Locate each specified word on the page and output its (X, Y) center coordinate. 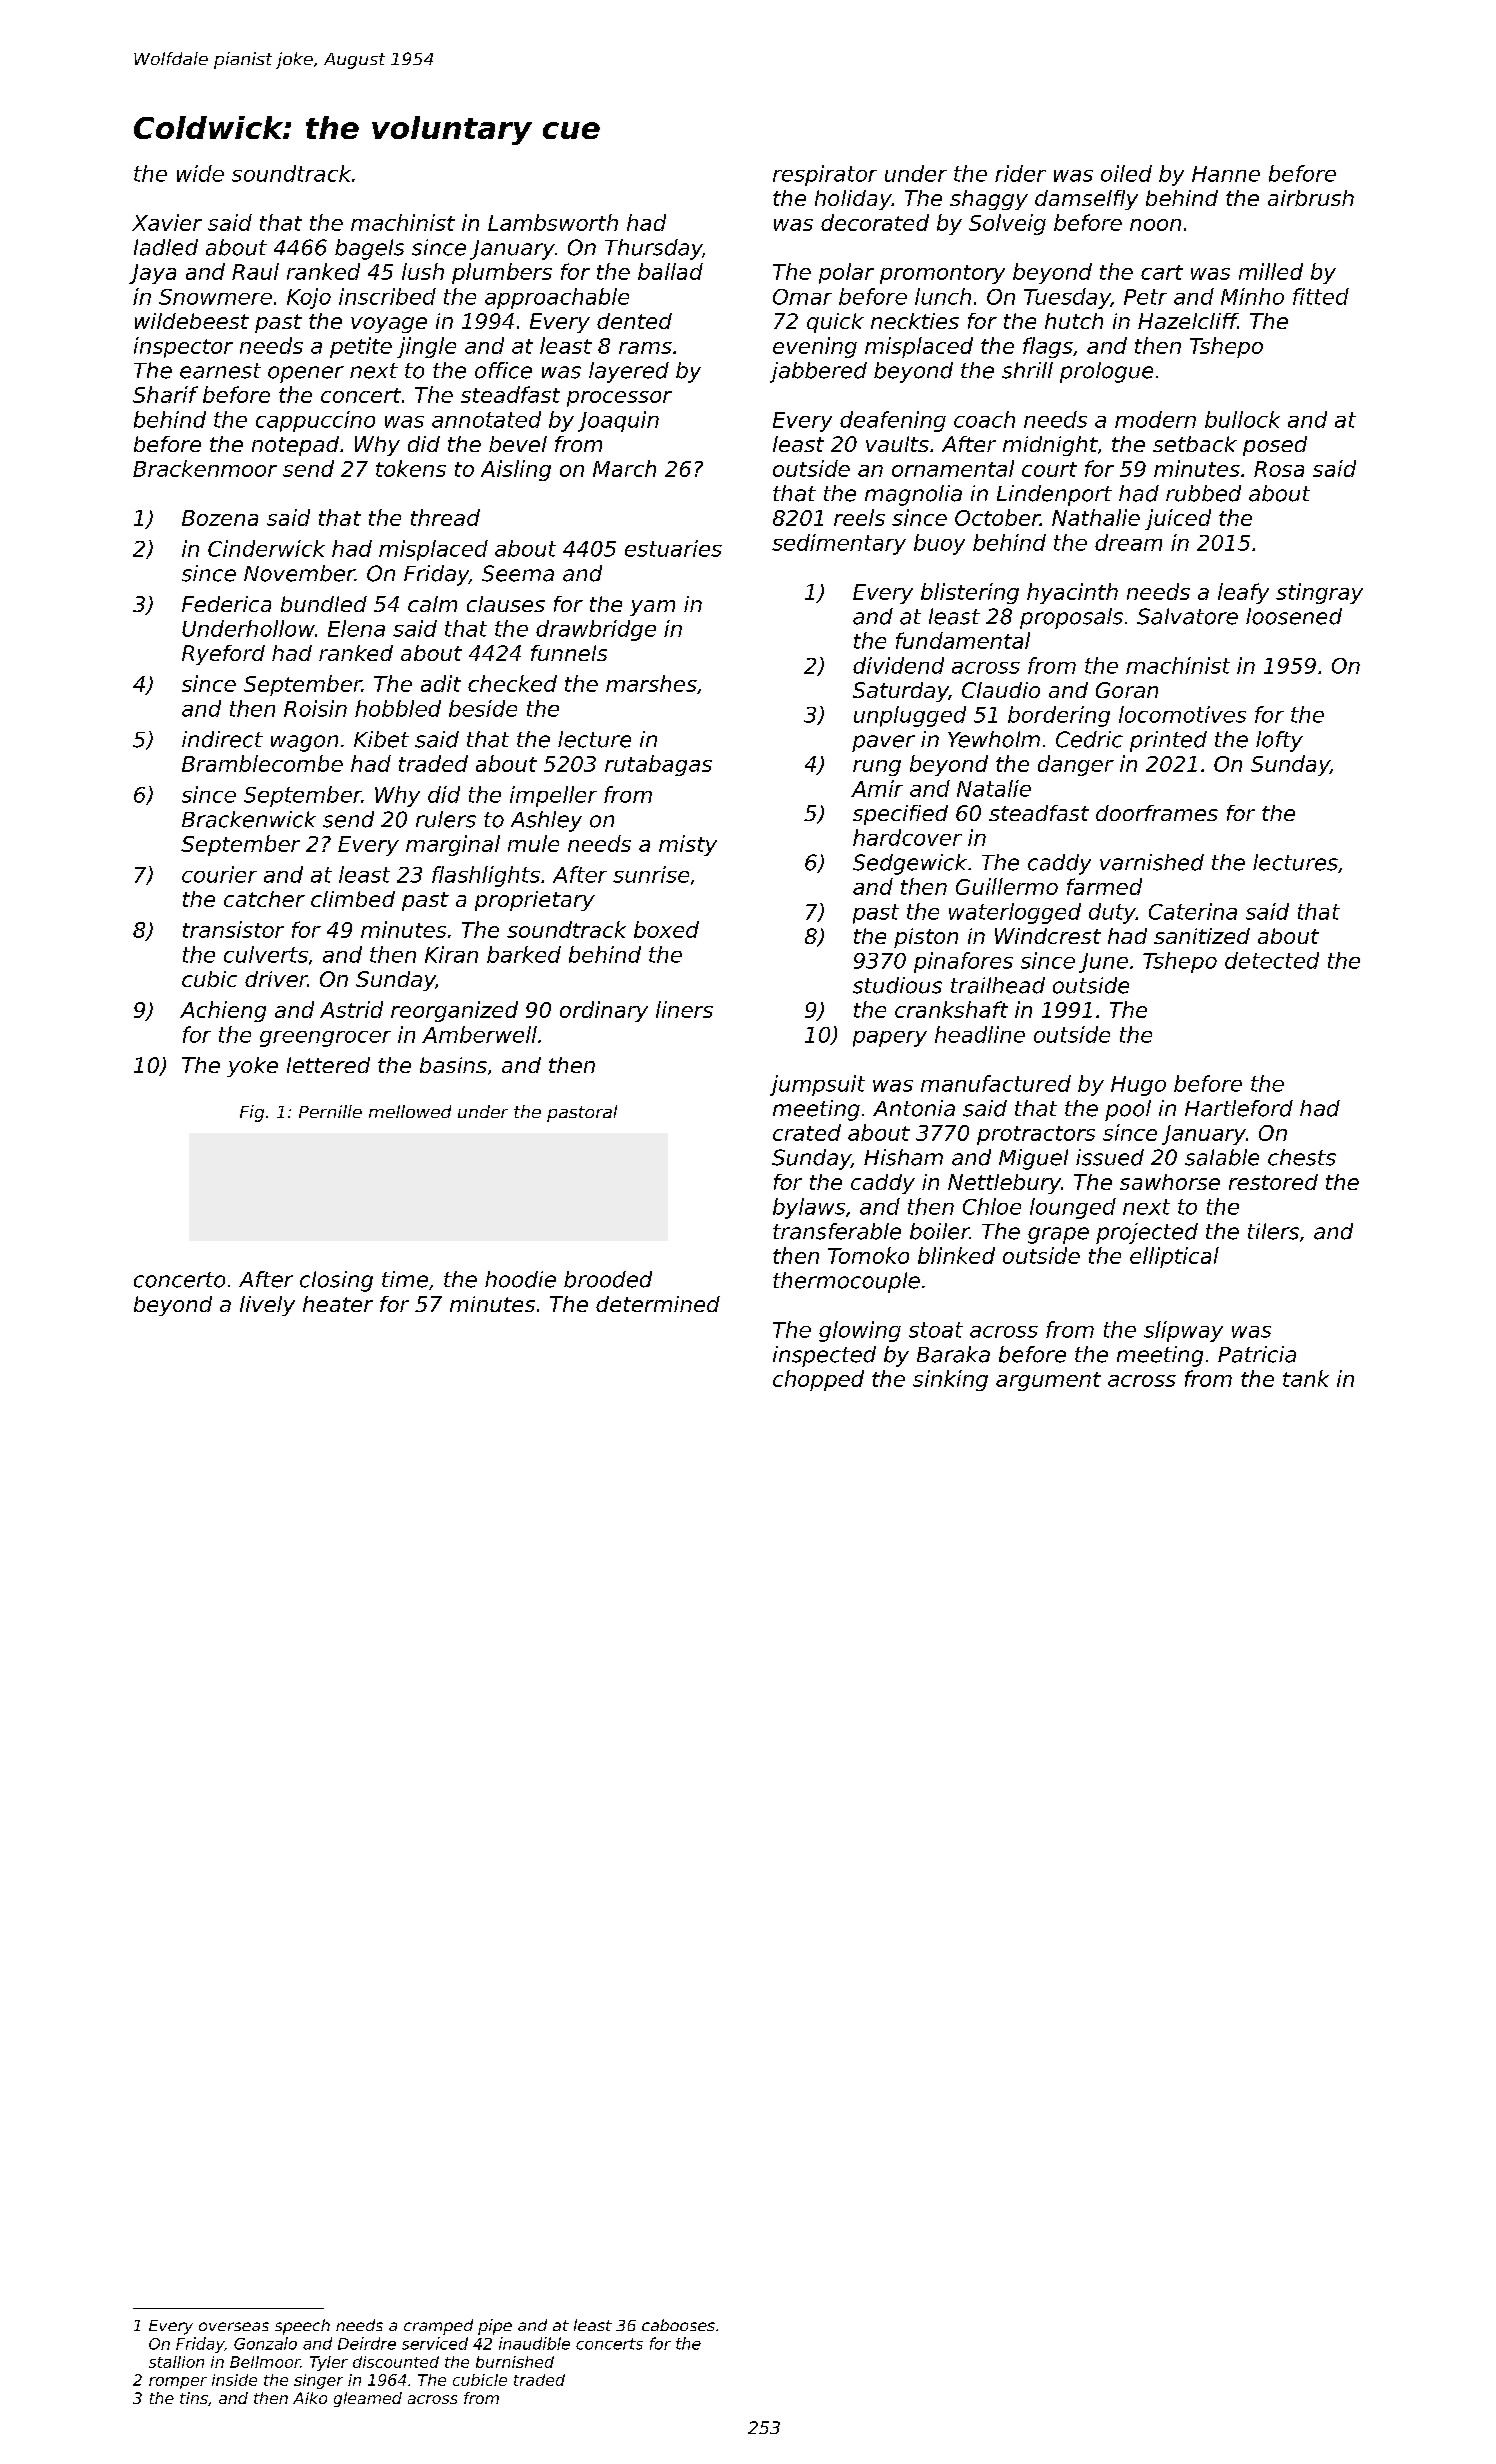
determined (658, 1304)
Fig (252, 1113)
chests (1302, 1157)
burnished (515, 2362)
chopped (818, 1380)
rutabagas (658, 765)
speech (302, 2327)
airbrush (1311, 198)
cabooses (678, 2325)
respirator (825, 175)
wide (200, 173)
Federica (226, 604)
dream (1128, 542)
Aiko (310, 2398)
